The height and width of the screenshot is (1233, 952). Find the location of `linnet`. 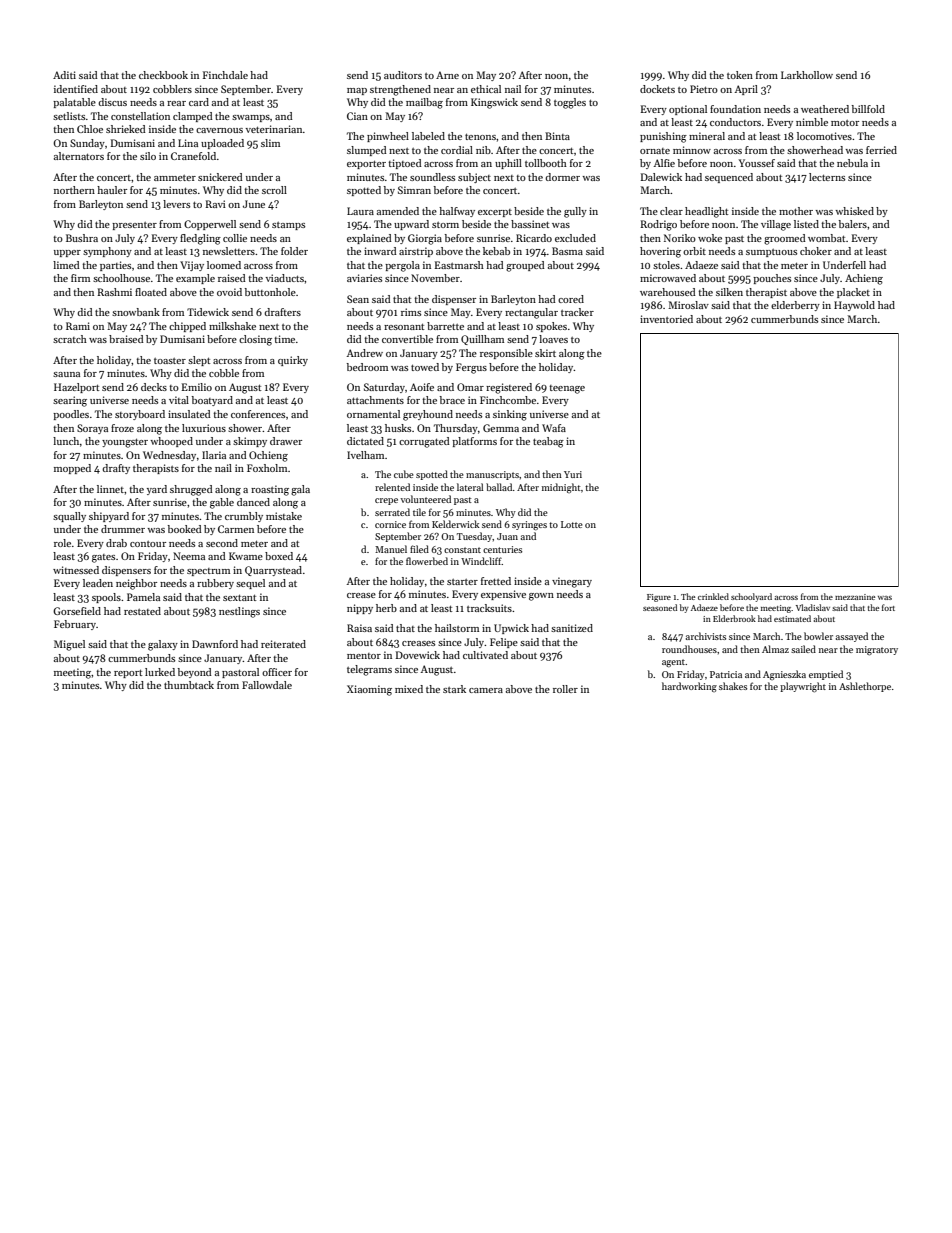

linnet is located at coordinates (110, 489).
